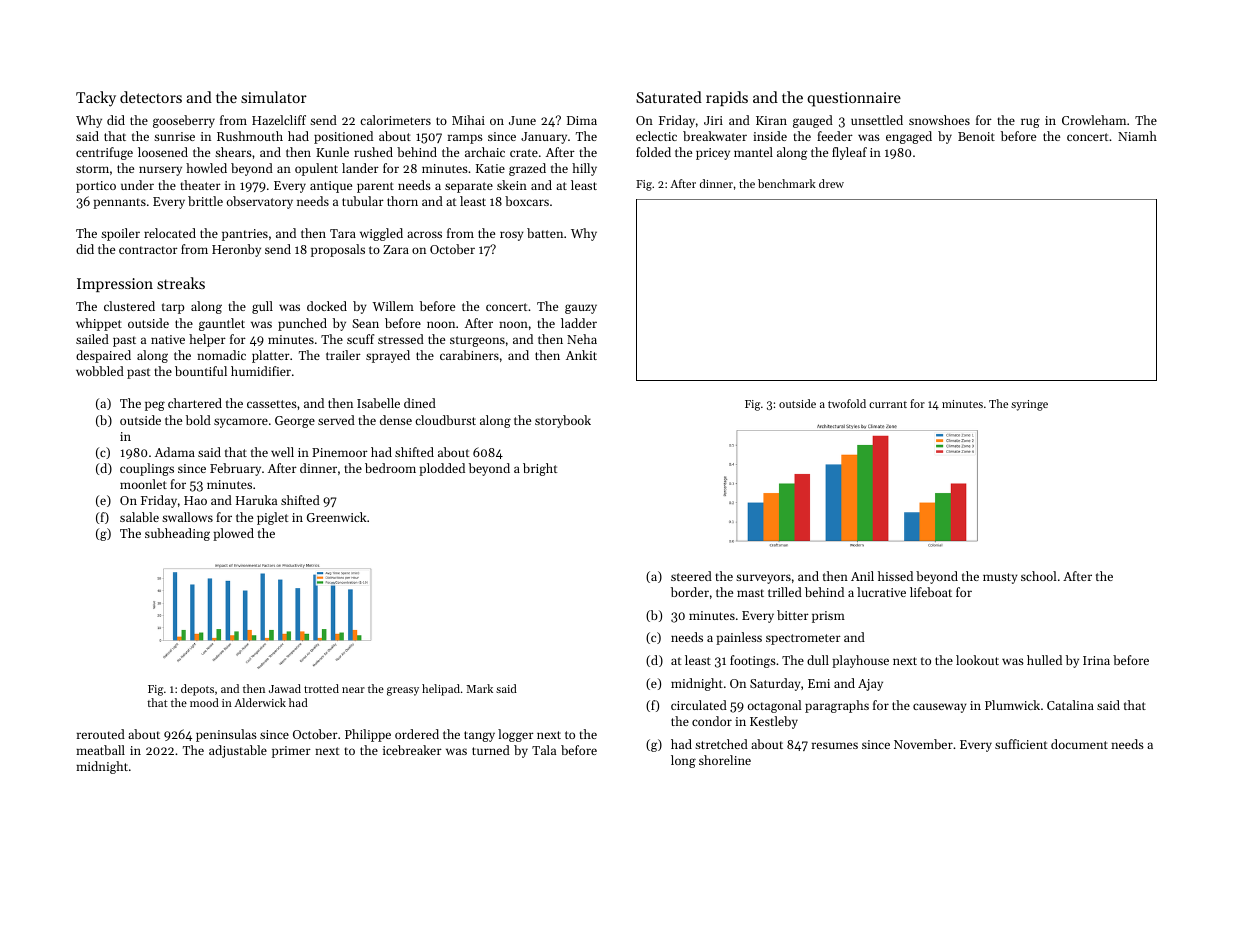 The width and height of the document is (1233, 952). What do you see at coordinates (100, 750) in the document?
I see `meatball` at bounding box center [100, 750].
